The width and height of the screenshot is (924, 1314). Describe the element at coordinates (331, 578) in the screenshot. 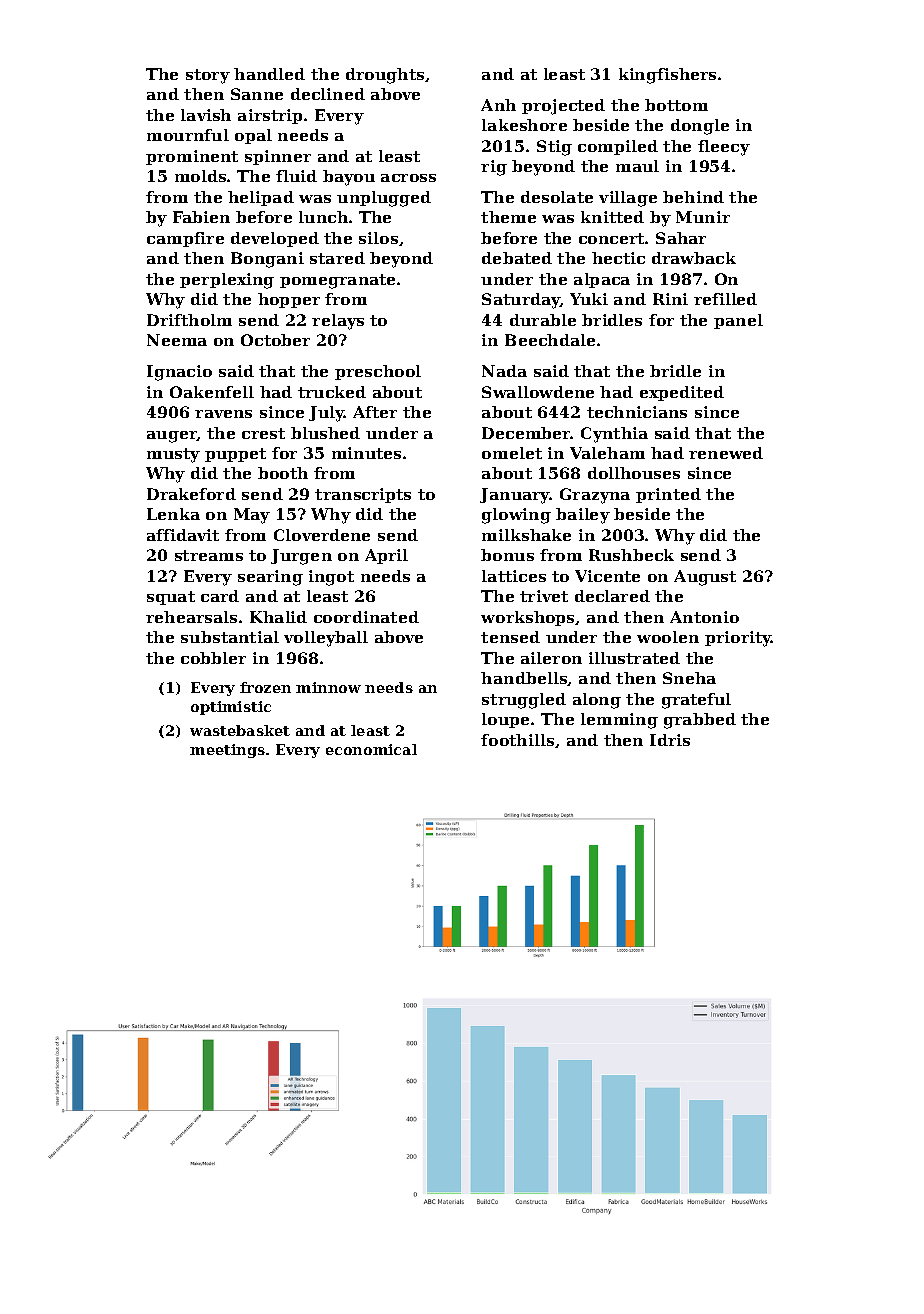

I see `ingot` at that location.
